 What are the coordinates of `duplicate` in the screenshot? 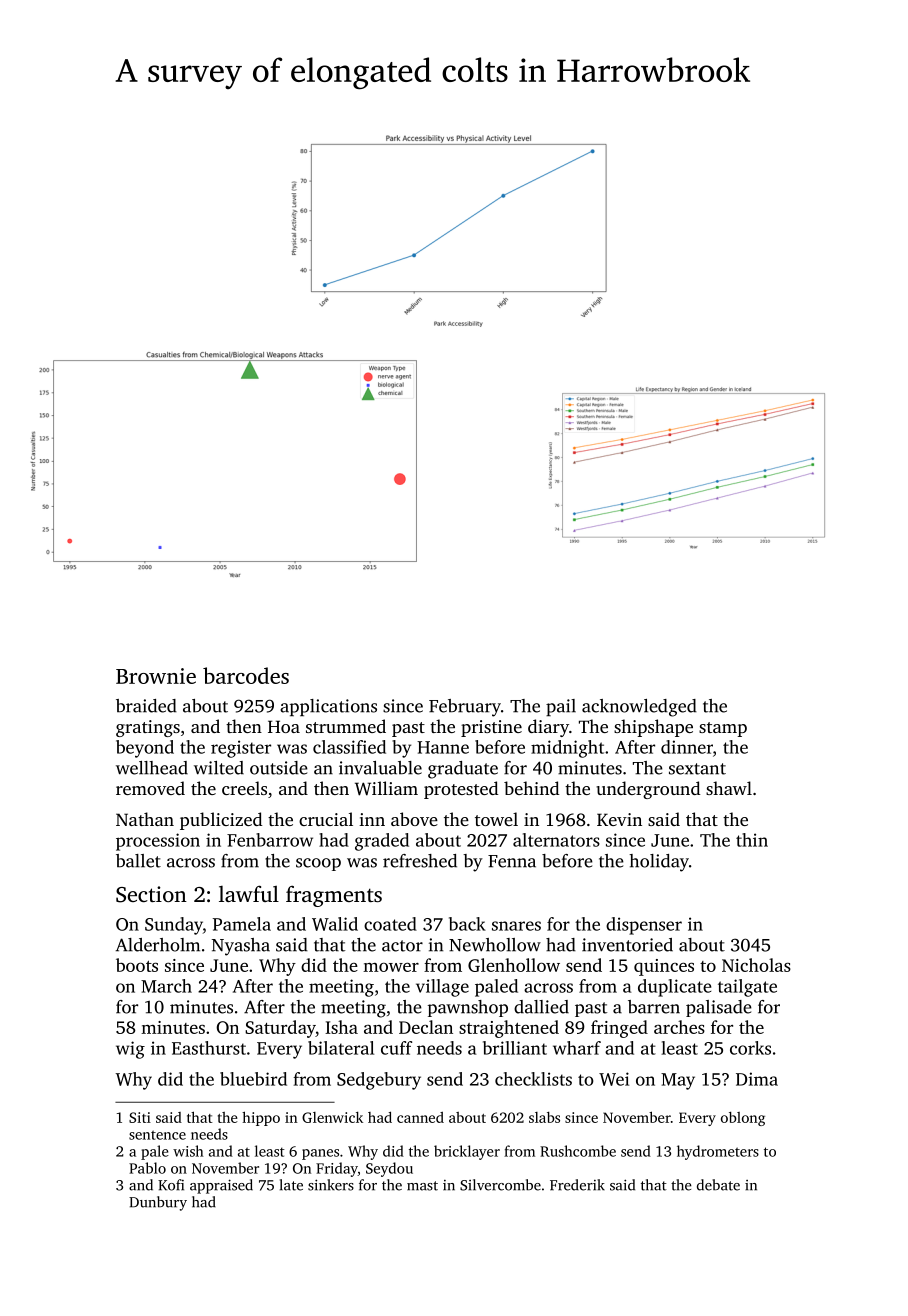 It's located at (674, 988).
